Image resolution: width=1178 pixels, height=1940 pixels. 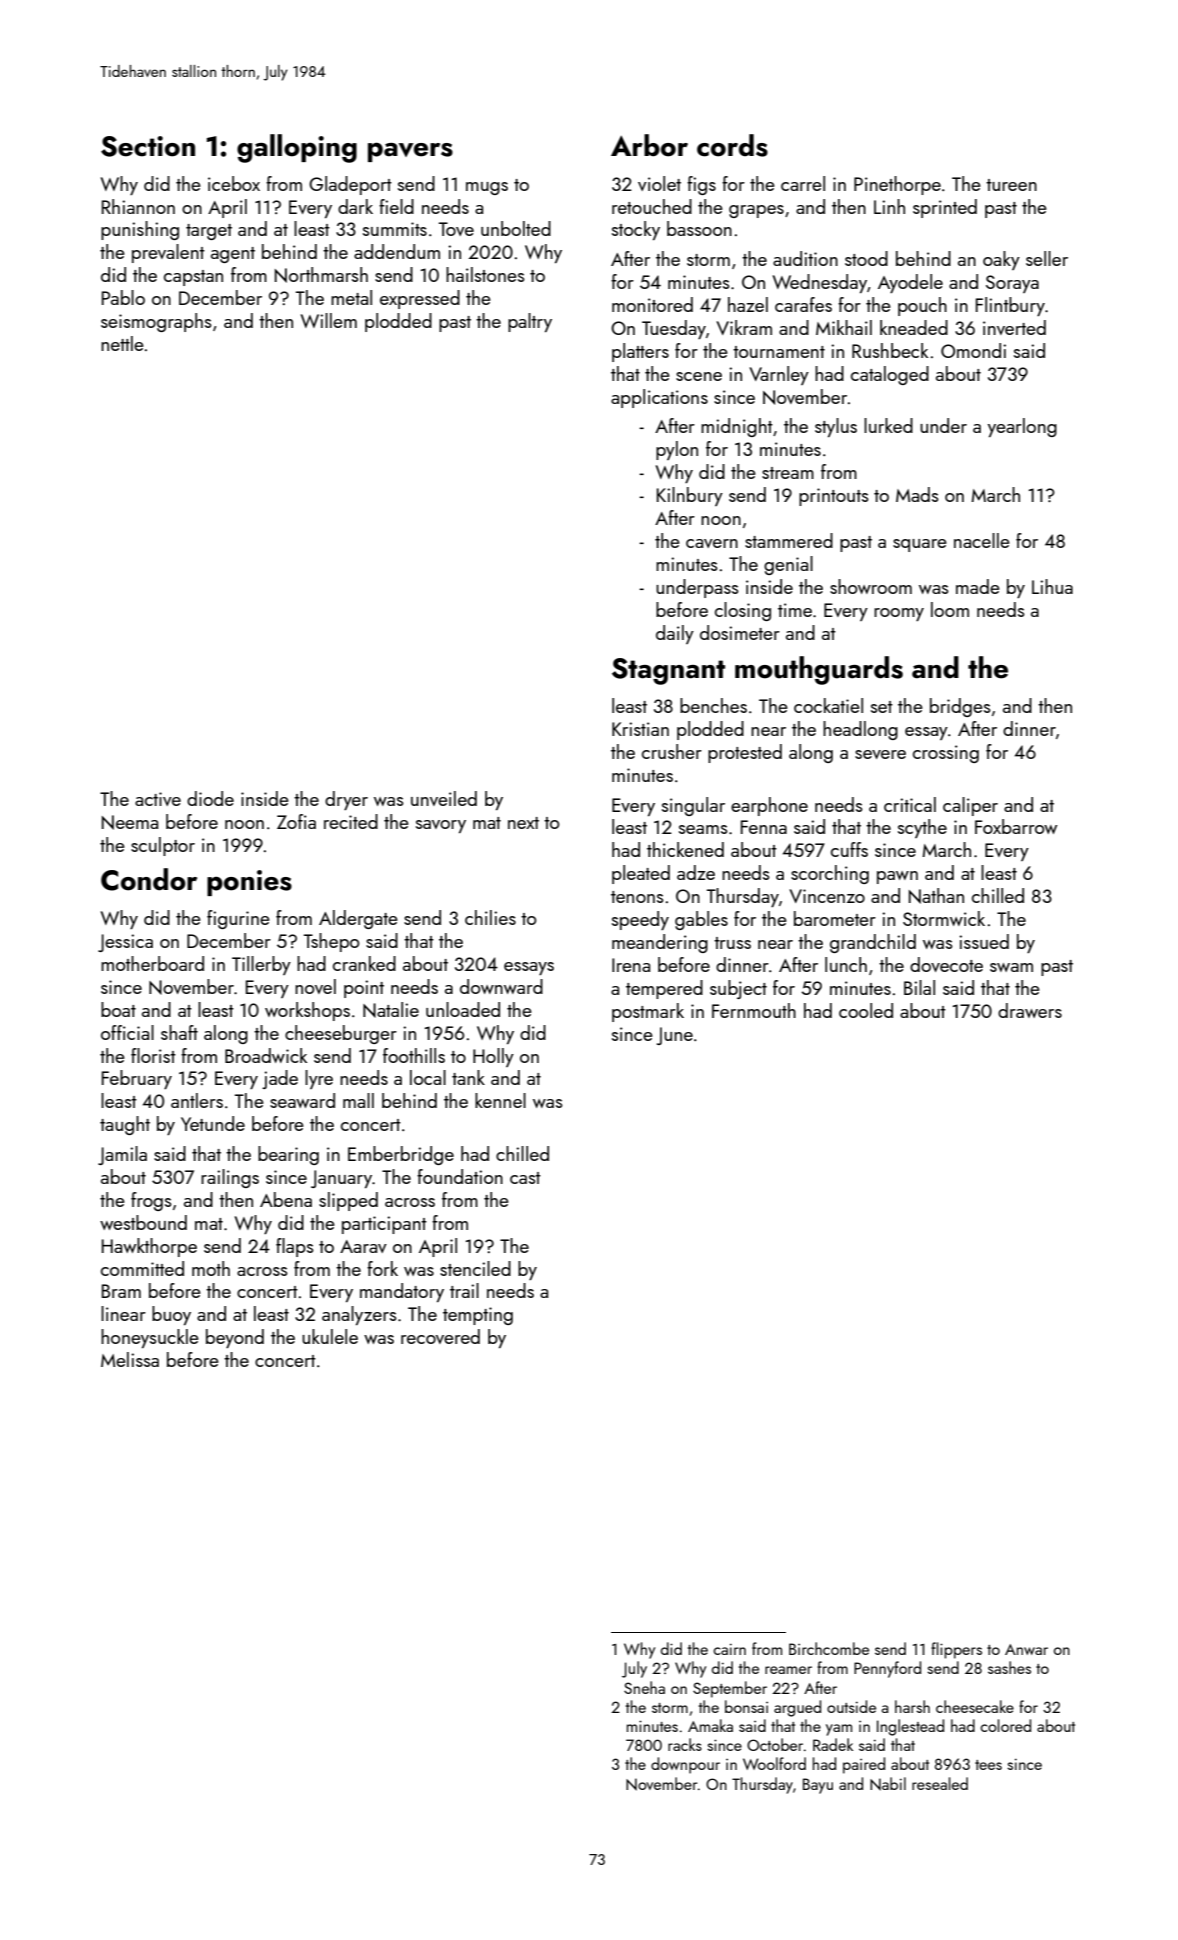 I want to click on inverted, so click(x=1014, y=327).
